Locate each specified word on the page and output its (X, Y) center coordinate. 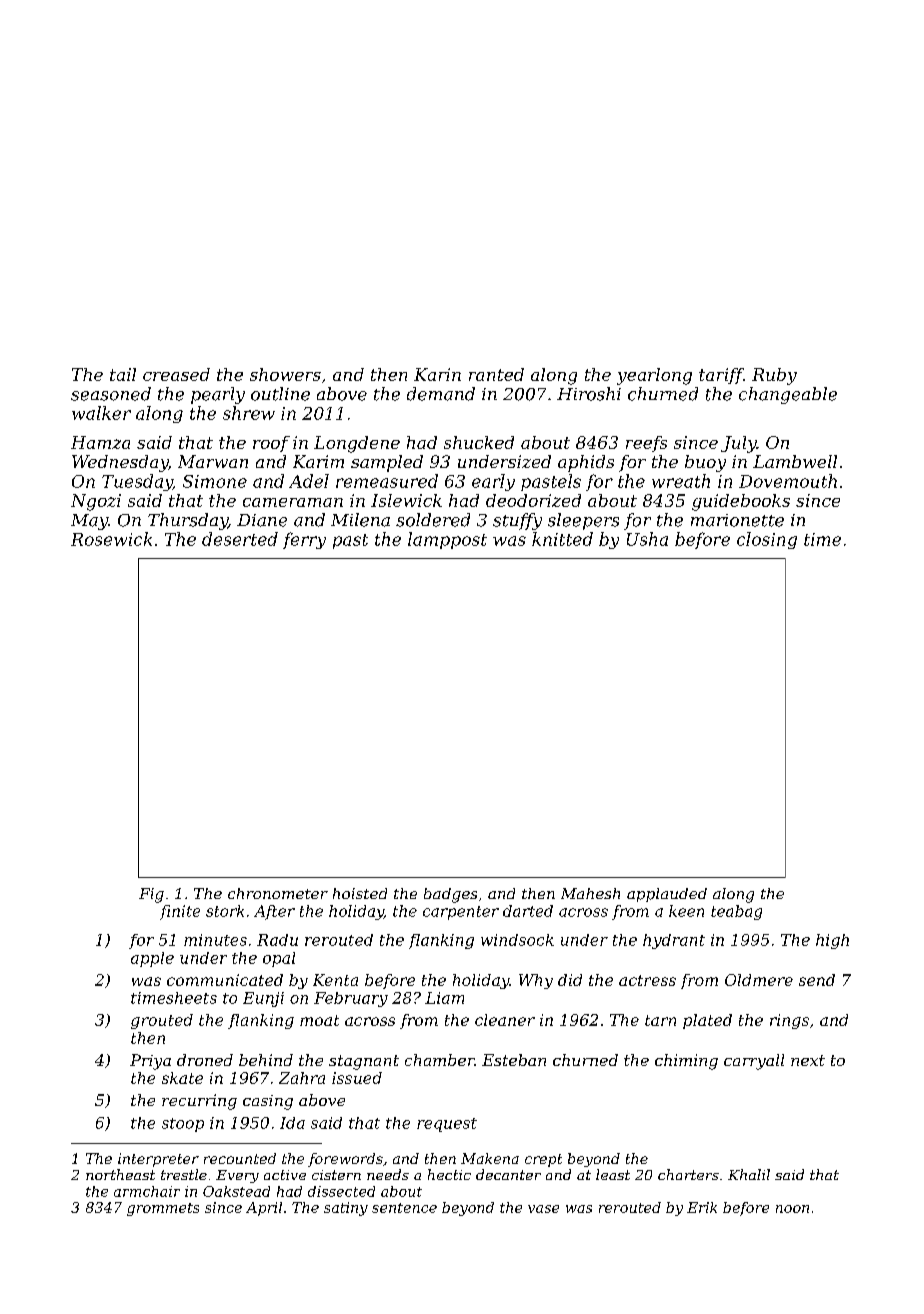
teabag (736, 912)
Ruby (774, 376)
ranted (496, 374)
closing (767, 540)
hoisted (360, 893)
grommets (163, 1209)
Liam (444, 998)
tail (123, 374)
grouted (162, 1021)
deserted (240, 539)
